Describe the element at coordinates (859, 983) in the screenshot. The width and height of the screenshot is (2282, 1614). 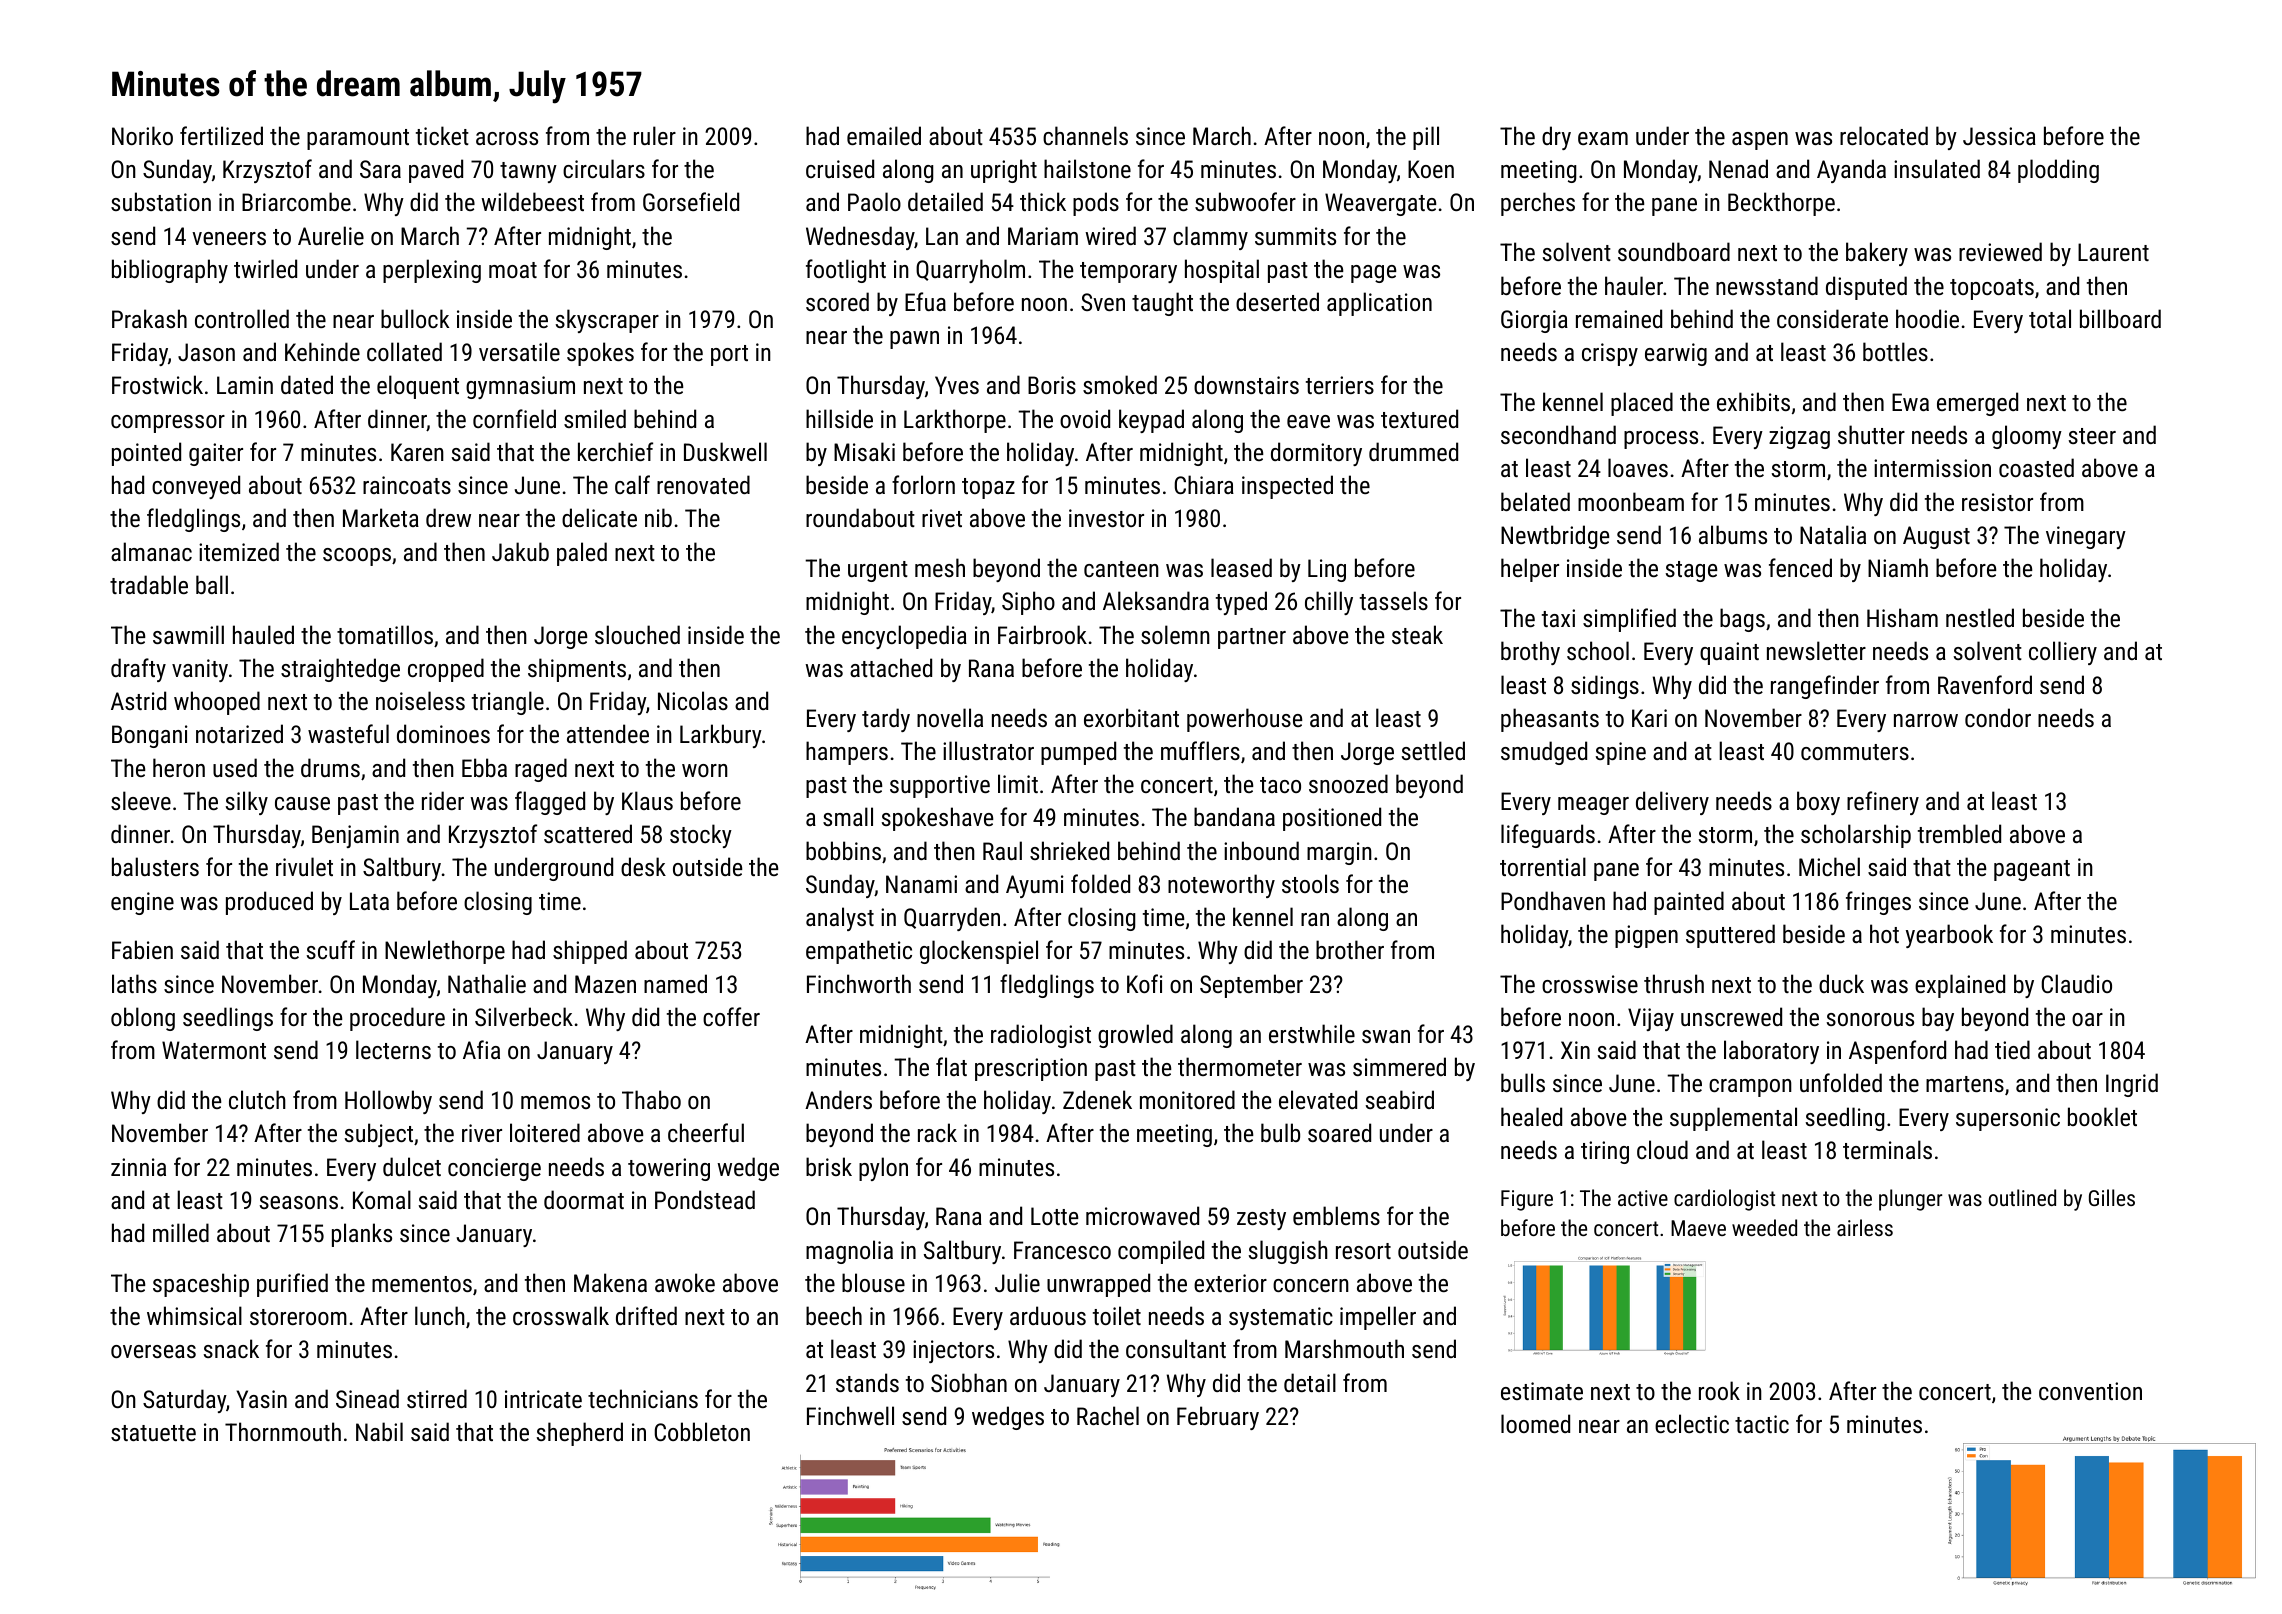
I see `Finchworth` at that location.
